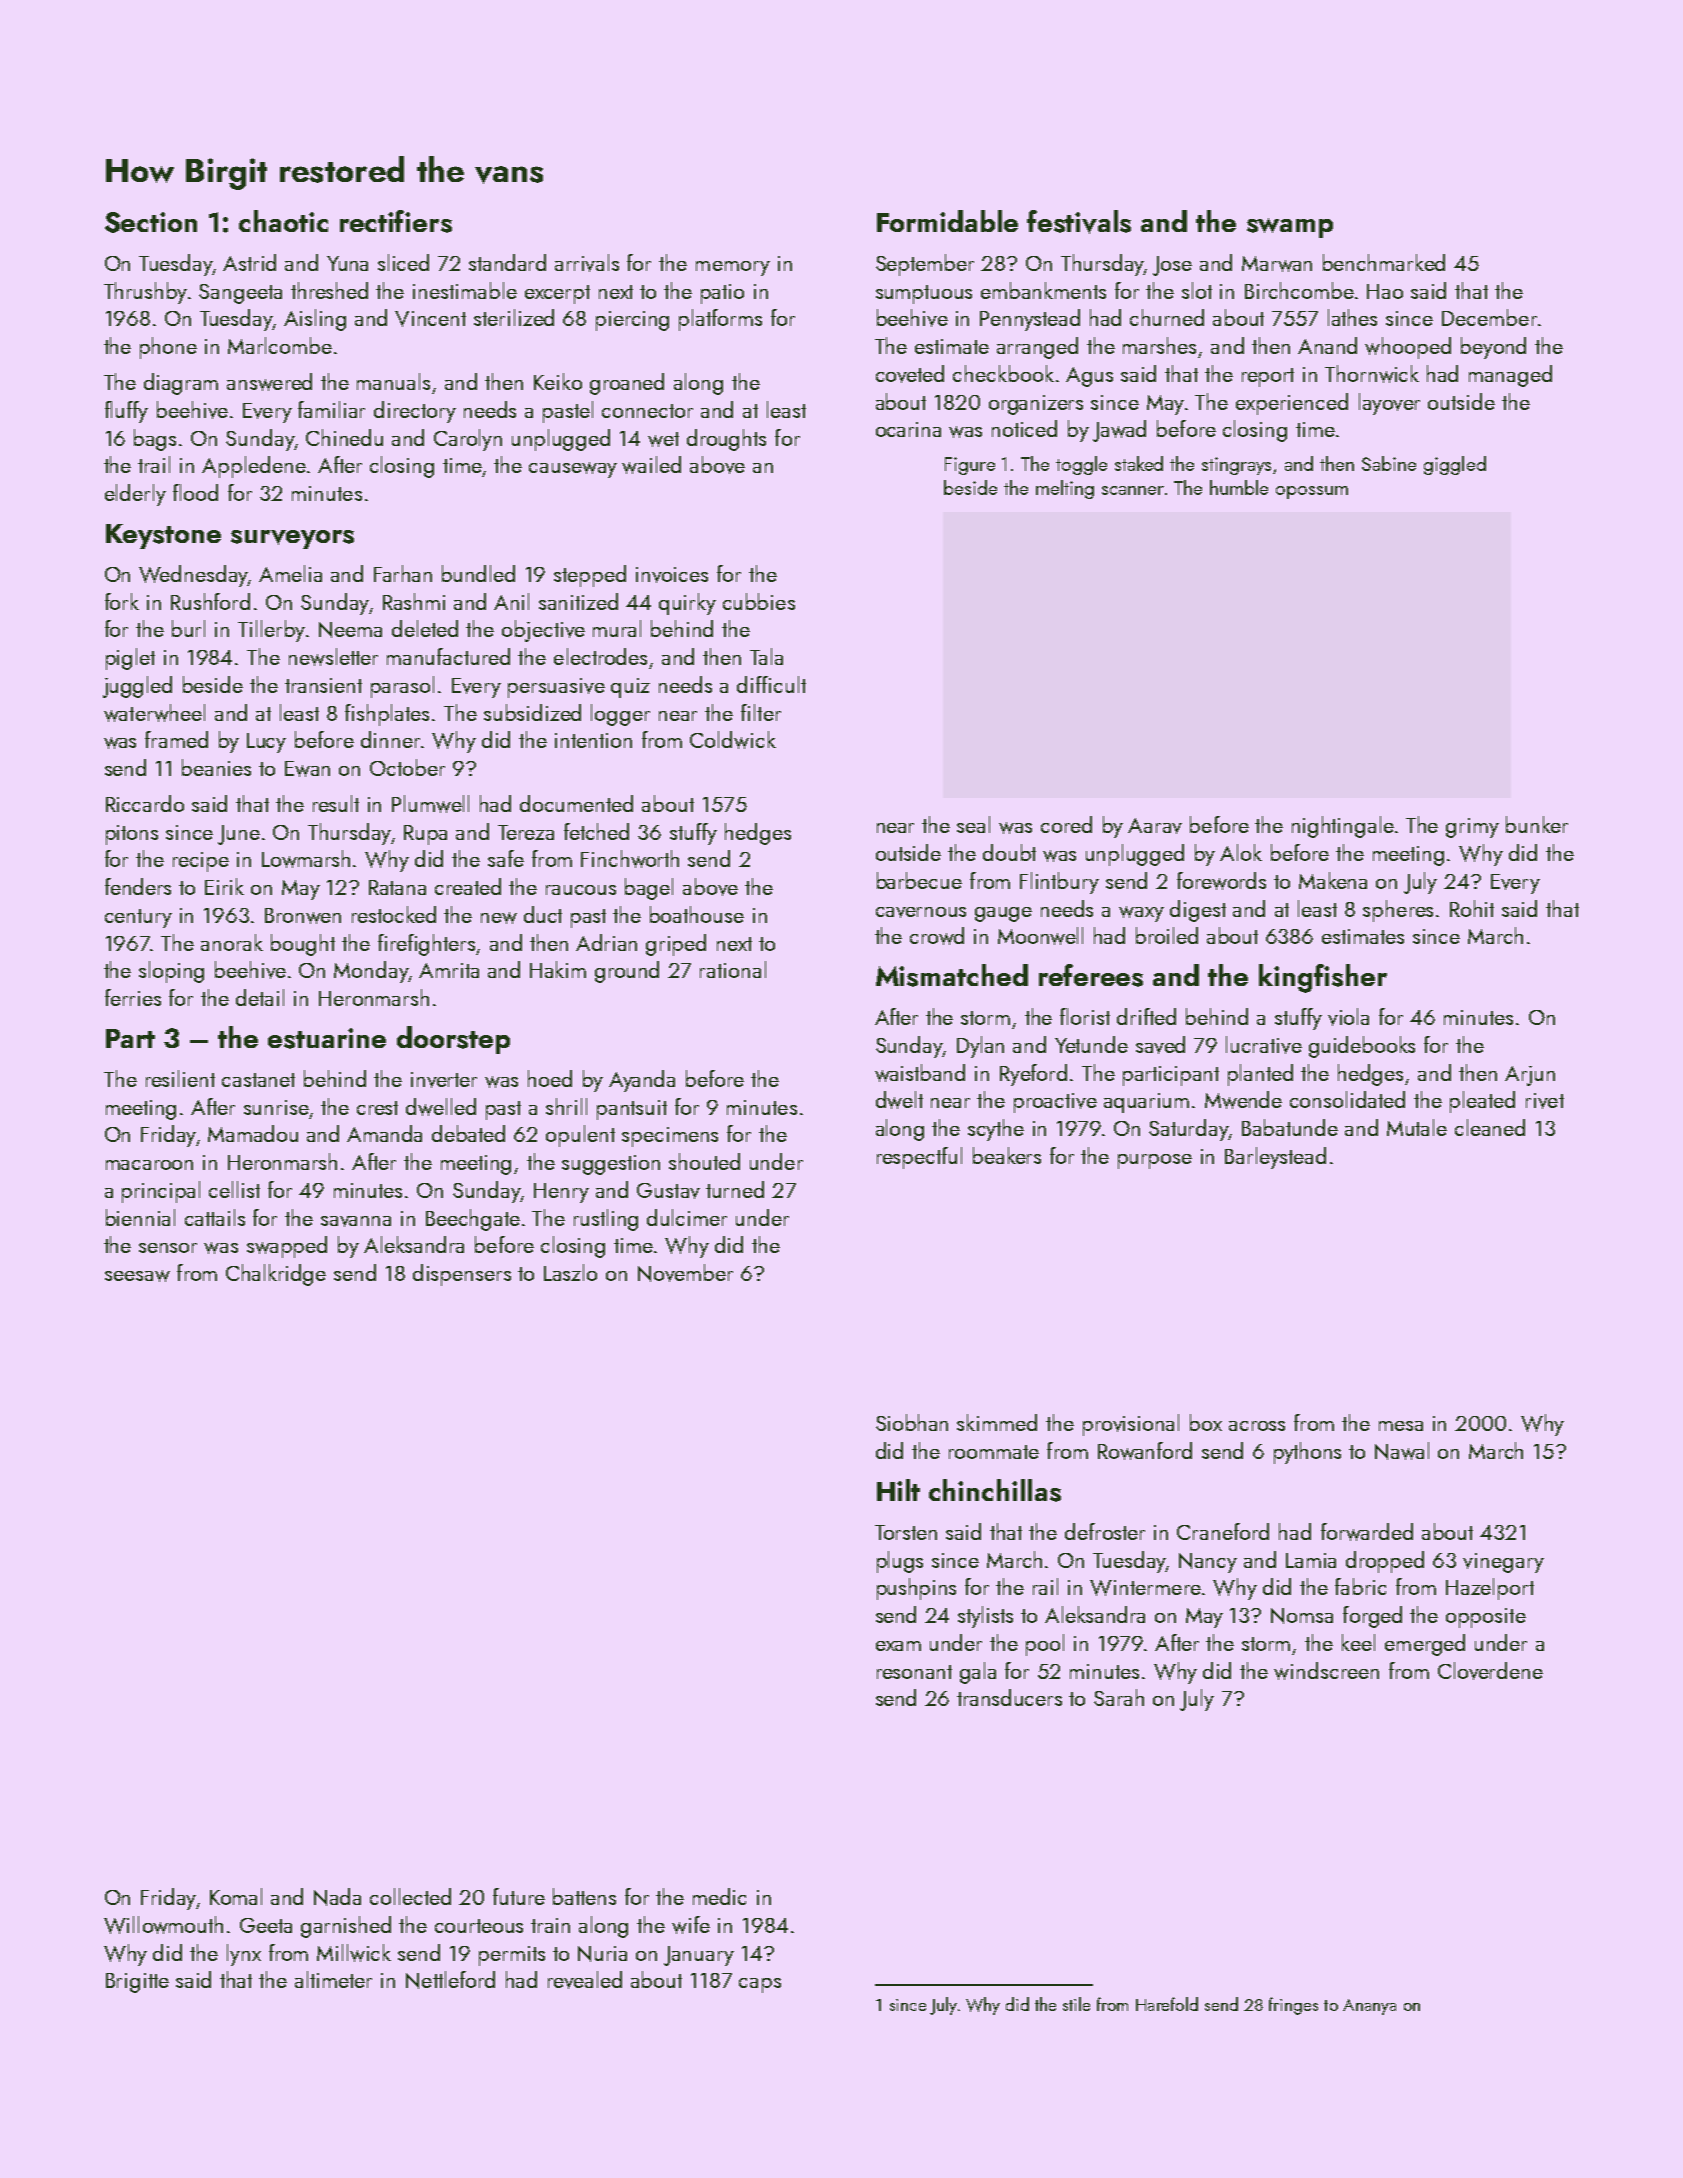 The height and width of the page is (2178, 1683). What do you see at coordinates (135, 495) in the page?
I see `elderly` at bounding box center [135, 495].
